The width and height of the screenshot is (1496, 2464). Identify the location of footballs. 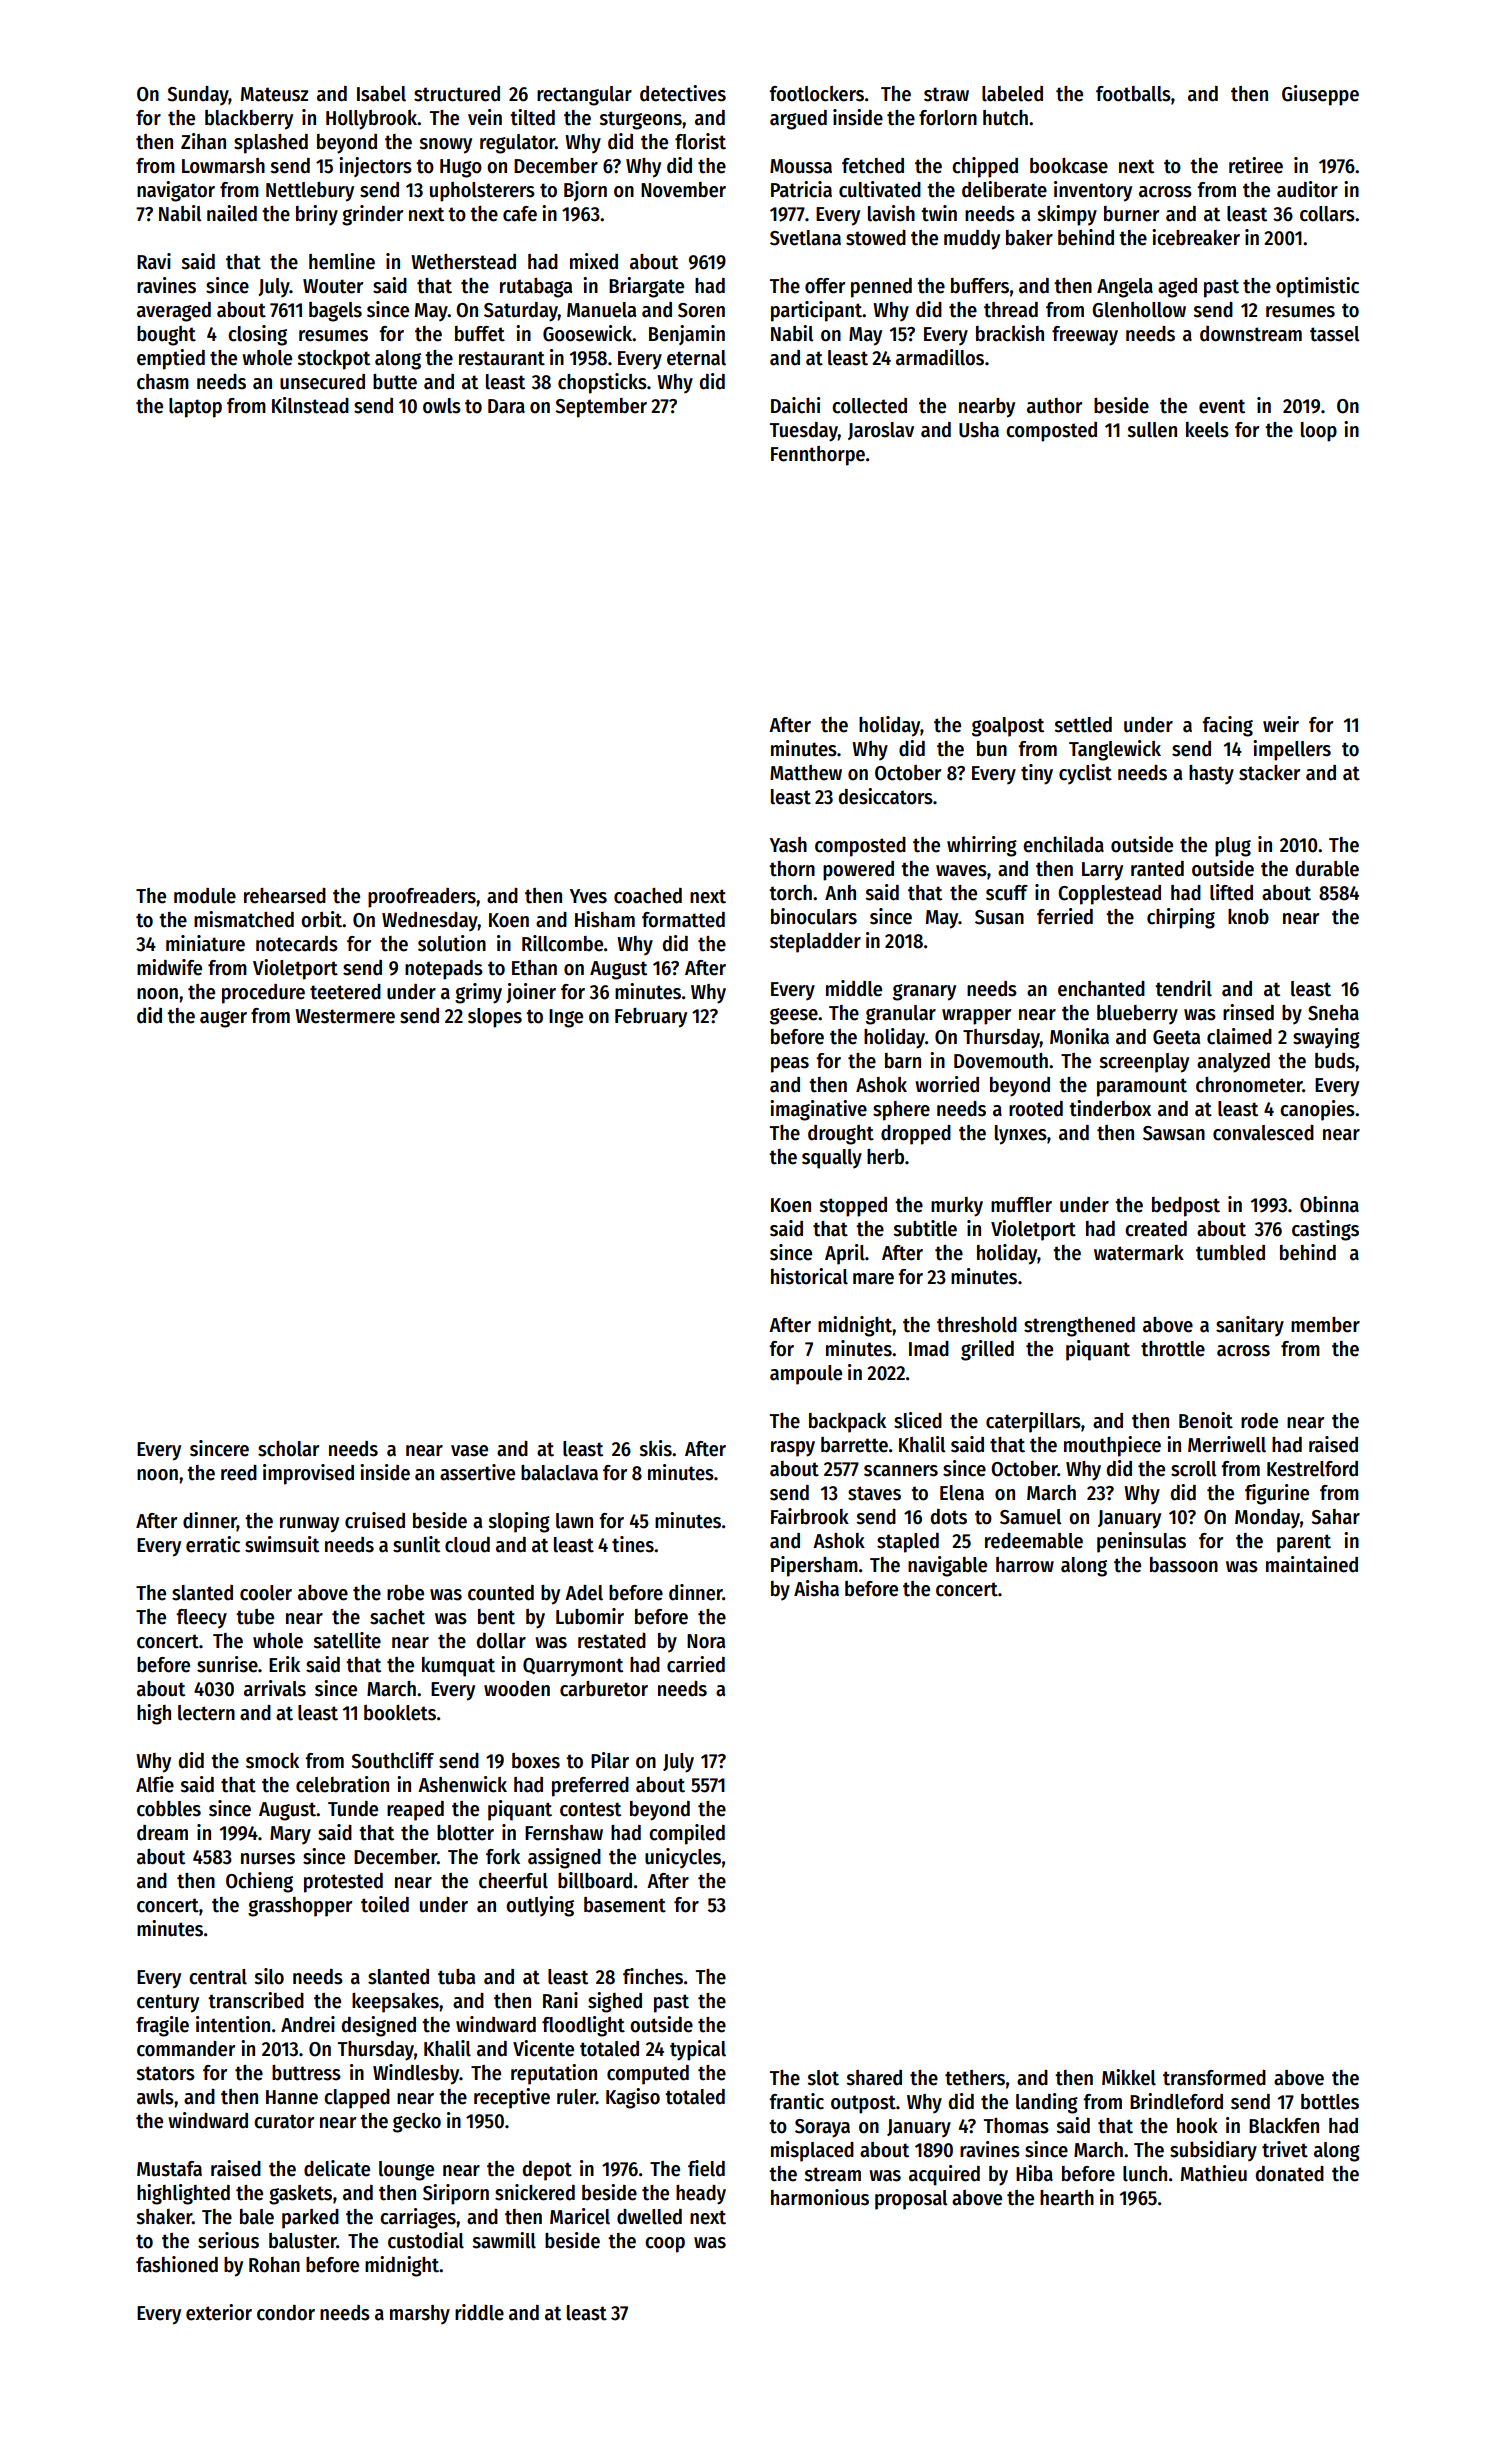
(1133, 94).
